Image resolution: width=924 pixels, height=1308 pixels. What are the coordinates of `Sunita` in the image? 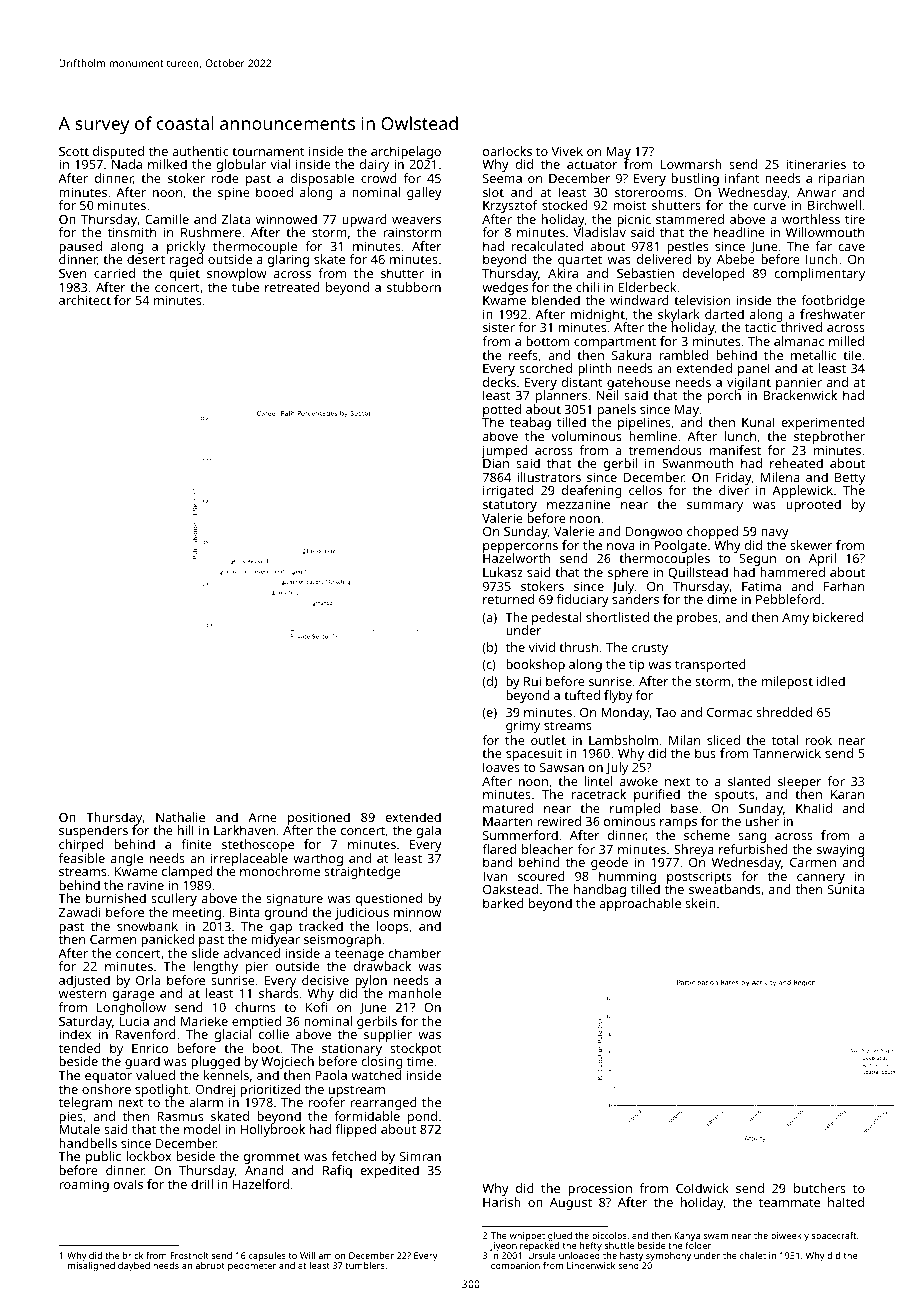 It's located at (846, 889).
